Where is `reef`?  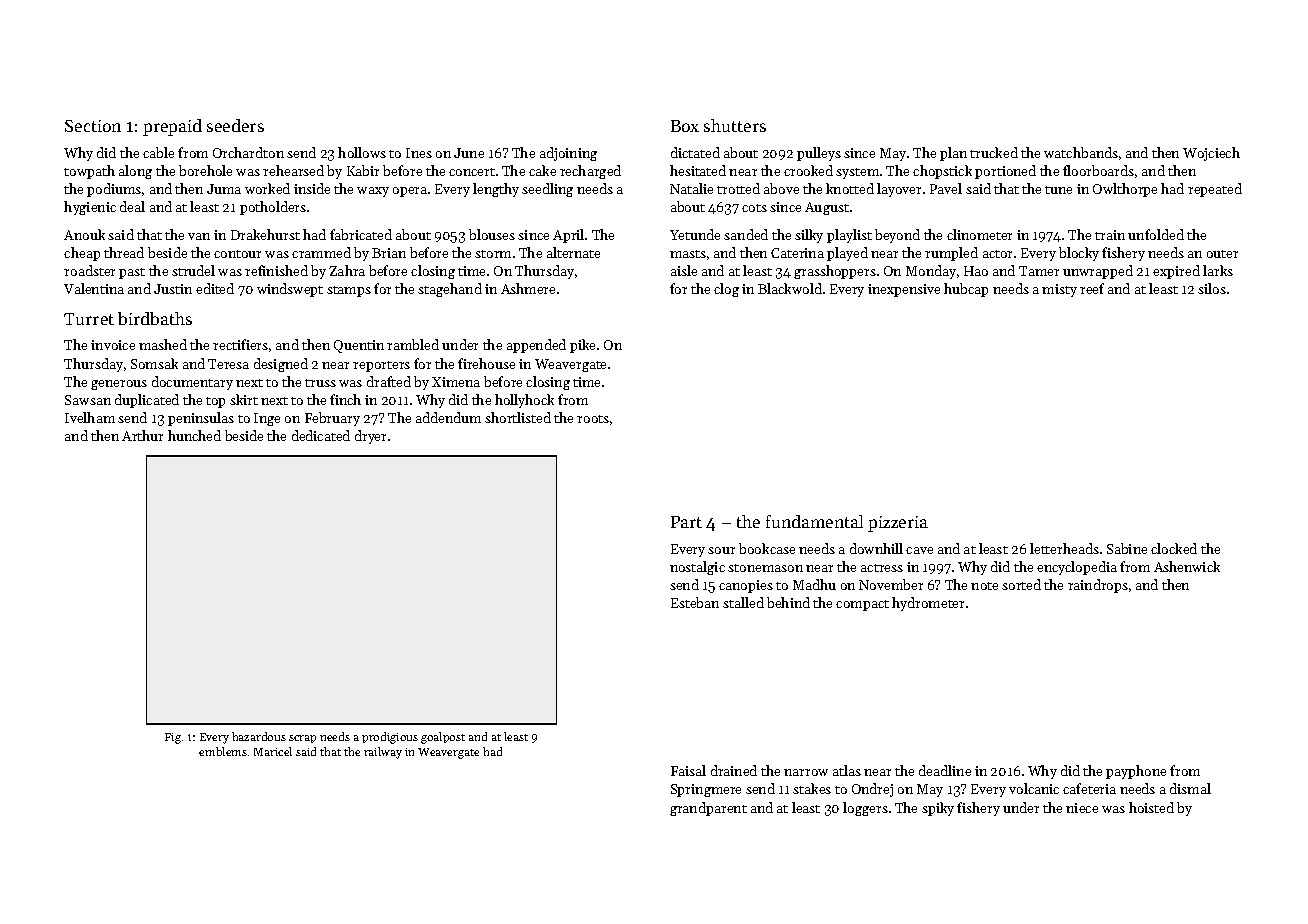
reef is located at coordinates (1092, 288).
